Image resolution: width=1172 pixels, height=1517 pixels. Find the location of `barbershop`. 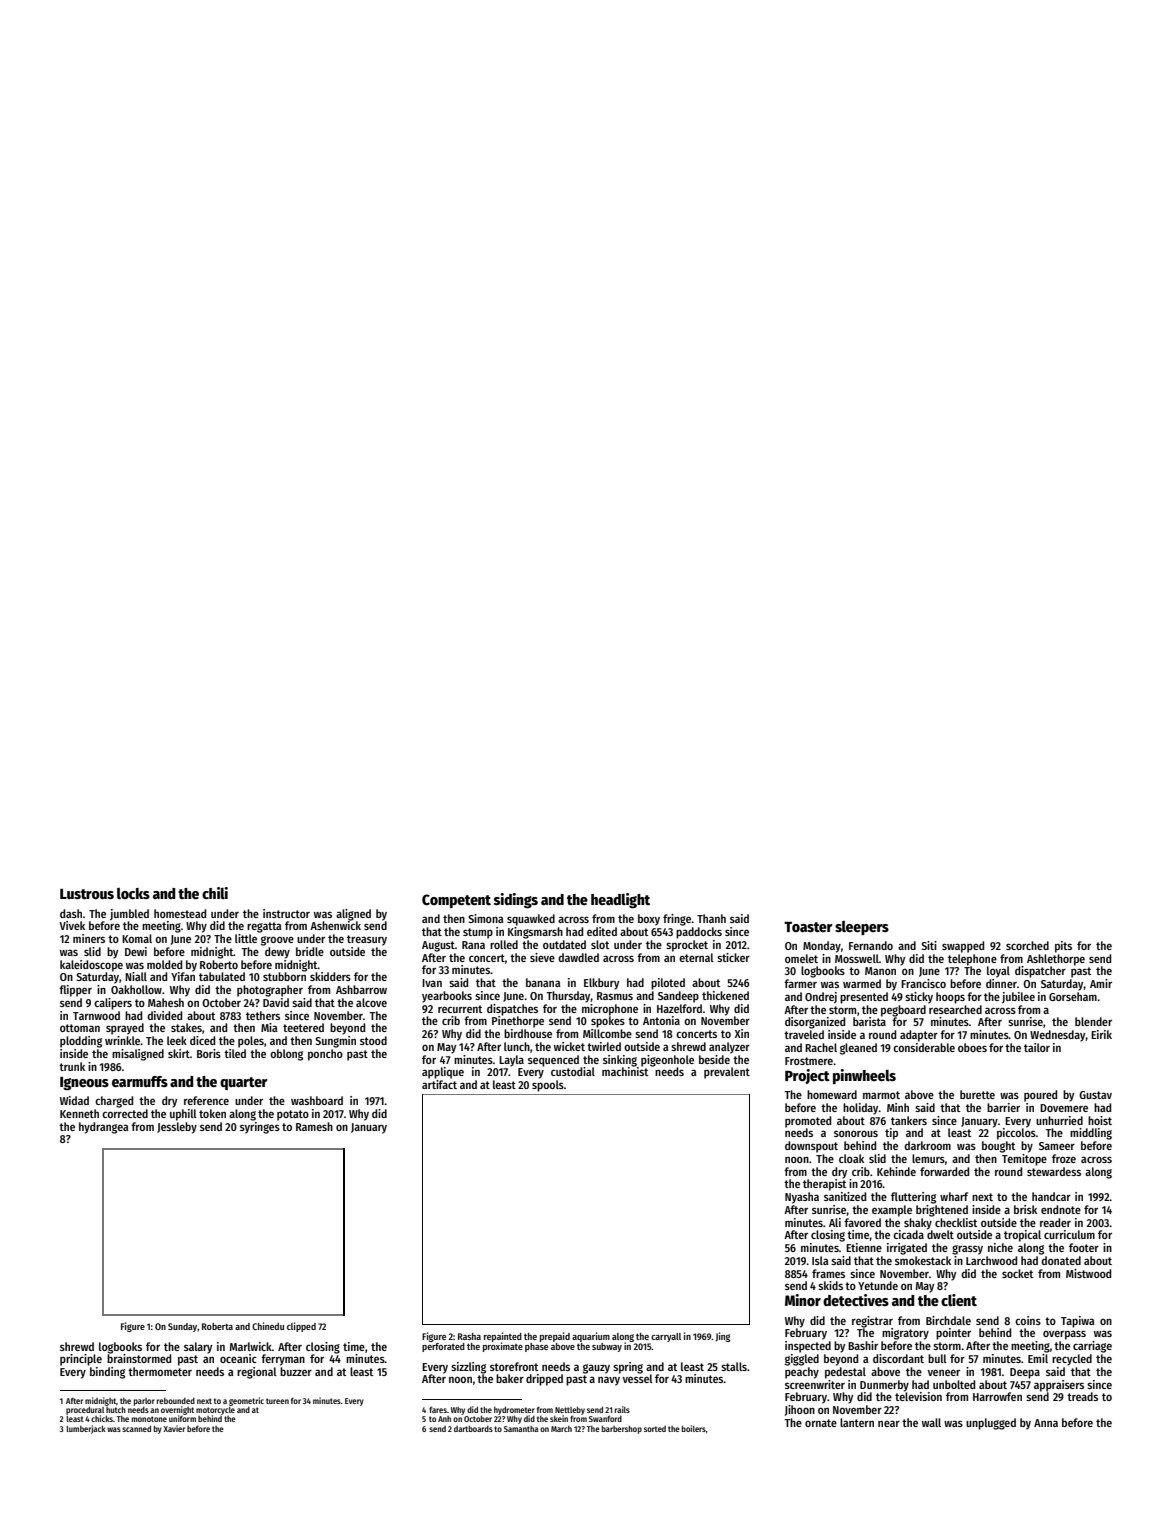

barbershop is located at coordinates (622, 1429).
